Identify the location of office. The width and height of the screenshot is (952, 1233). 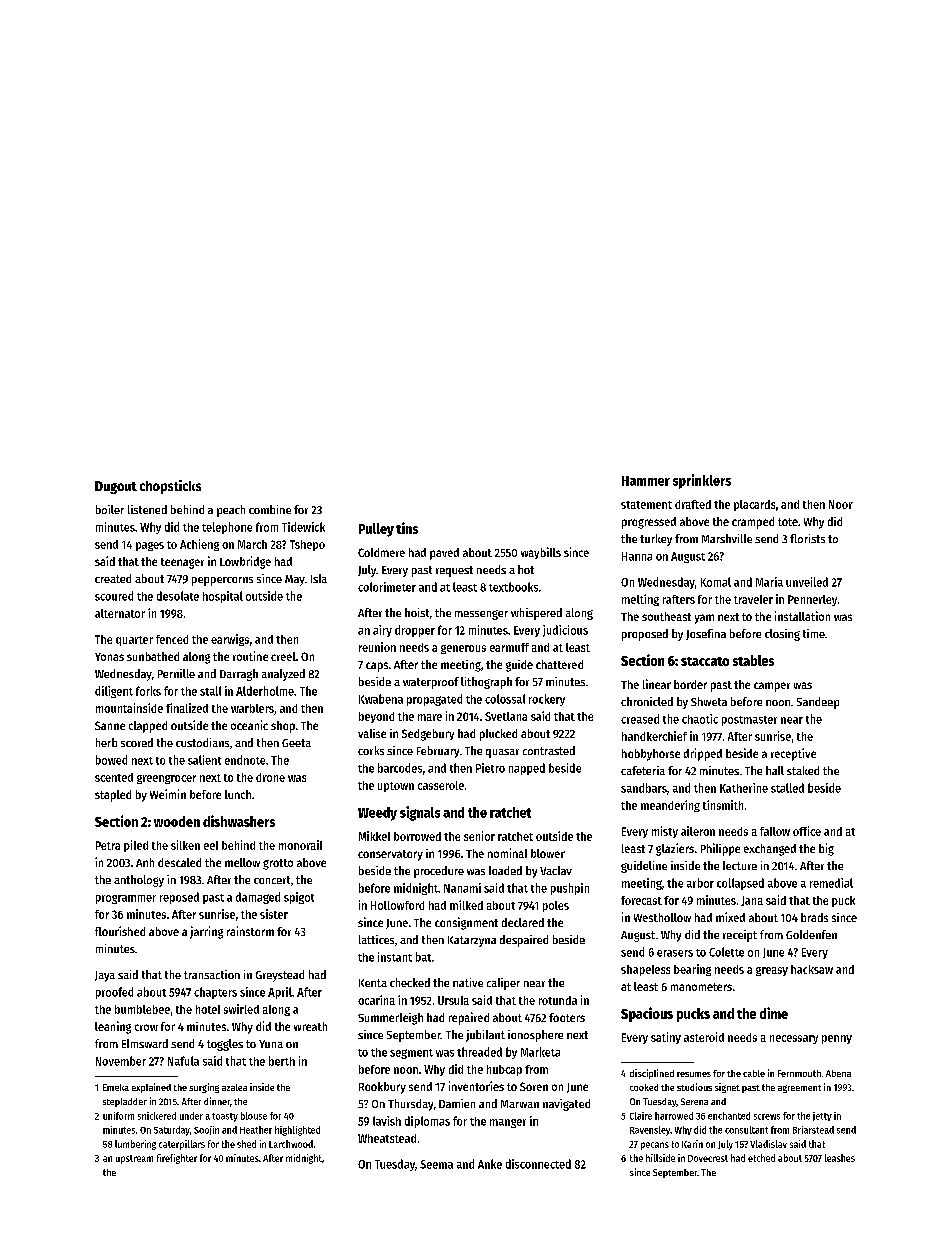
(807, 831).
